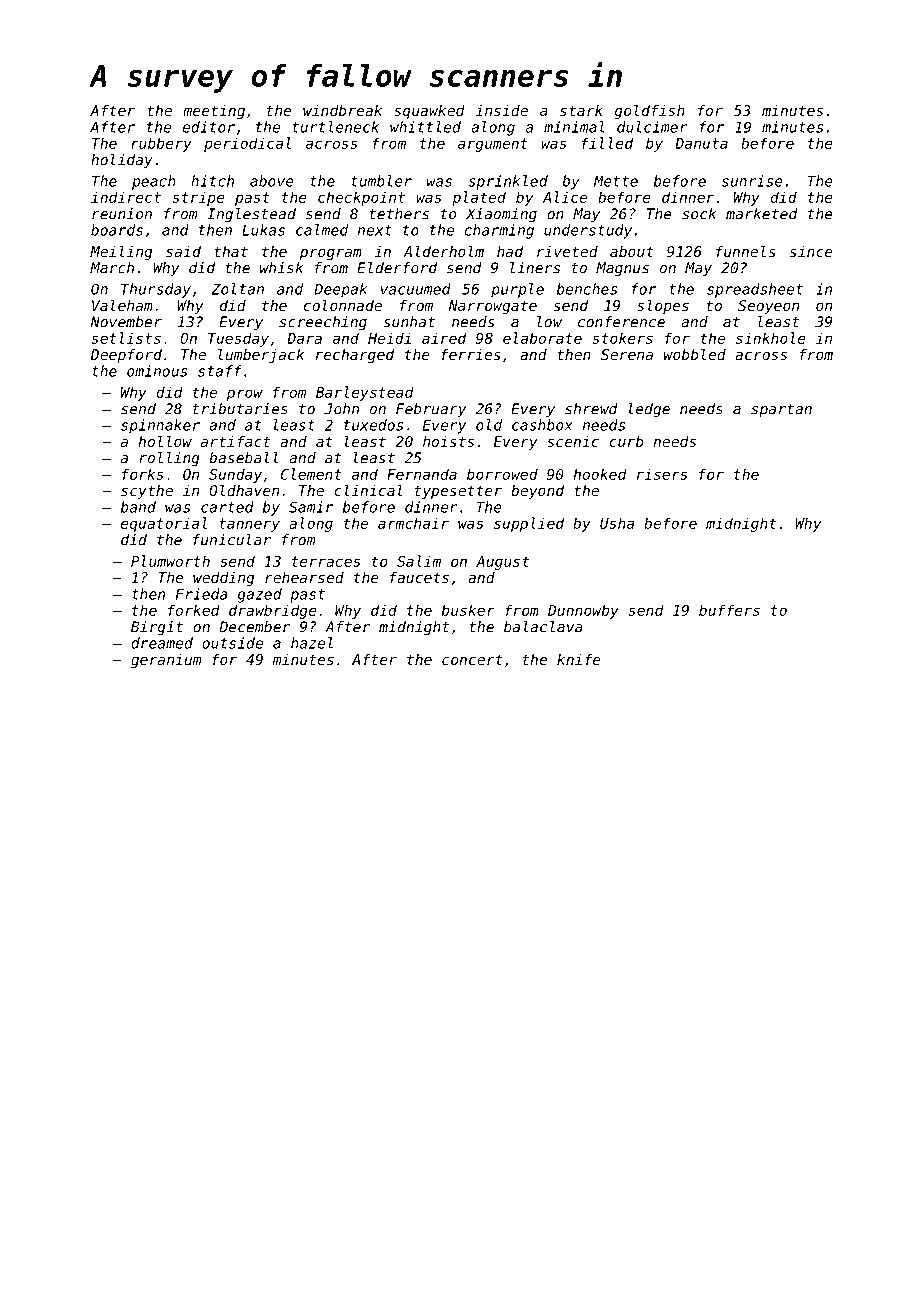 The height and width of the screenshot is (1308, 924). I want to click on John, so click(341, 409).
